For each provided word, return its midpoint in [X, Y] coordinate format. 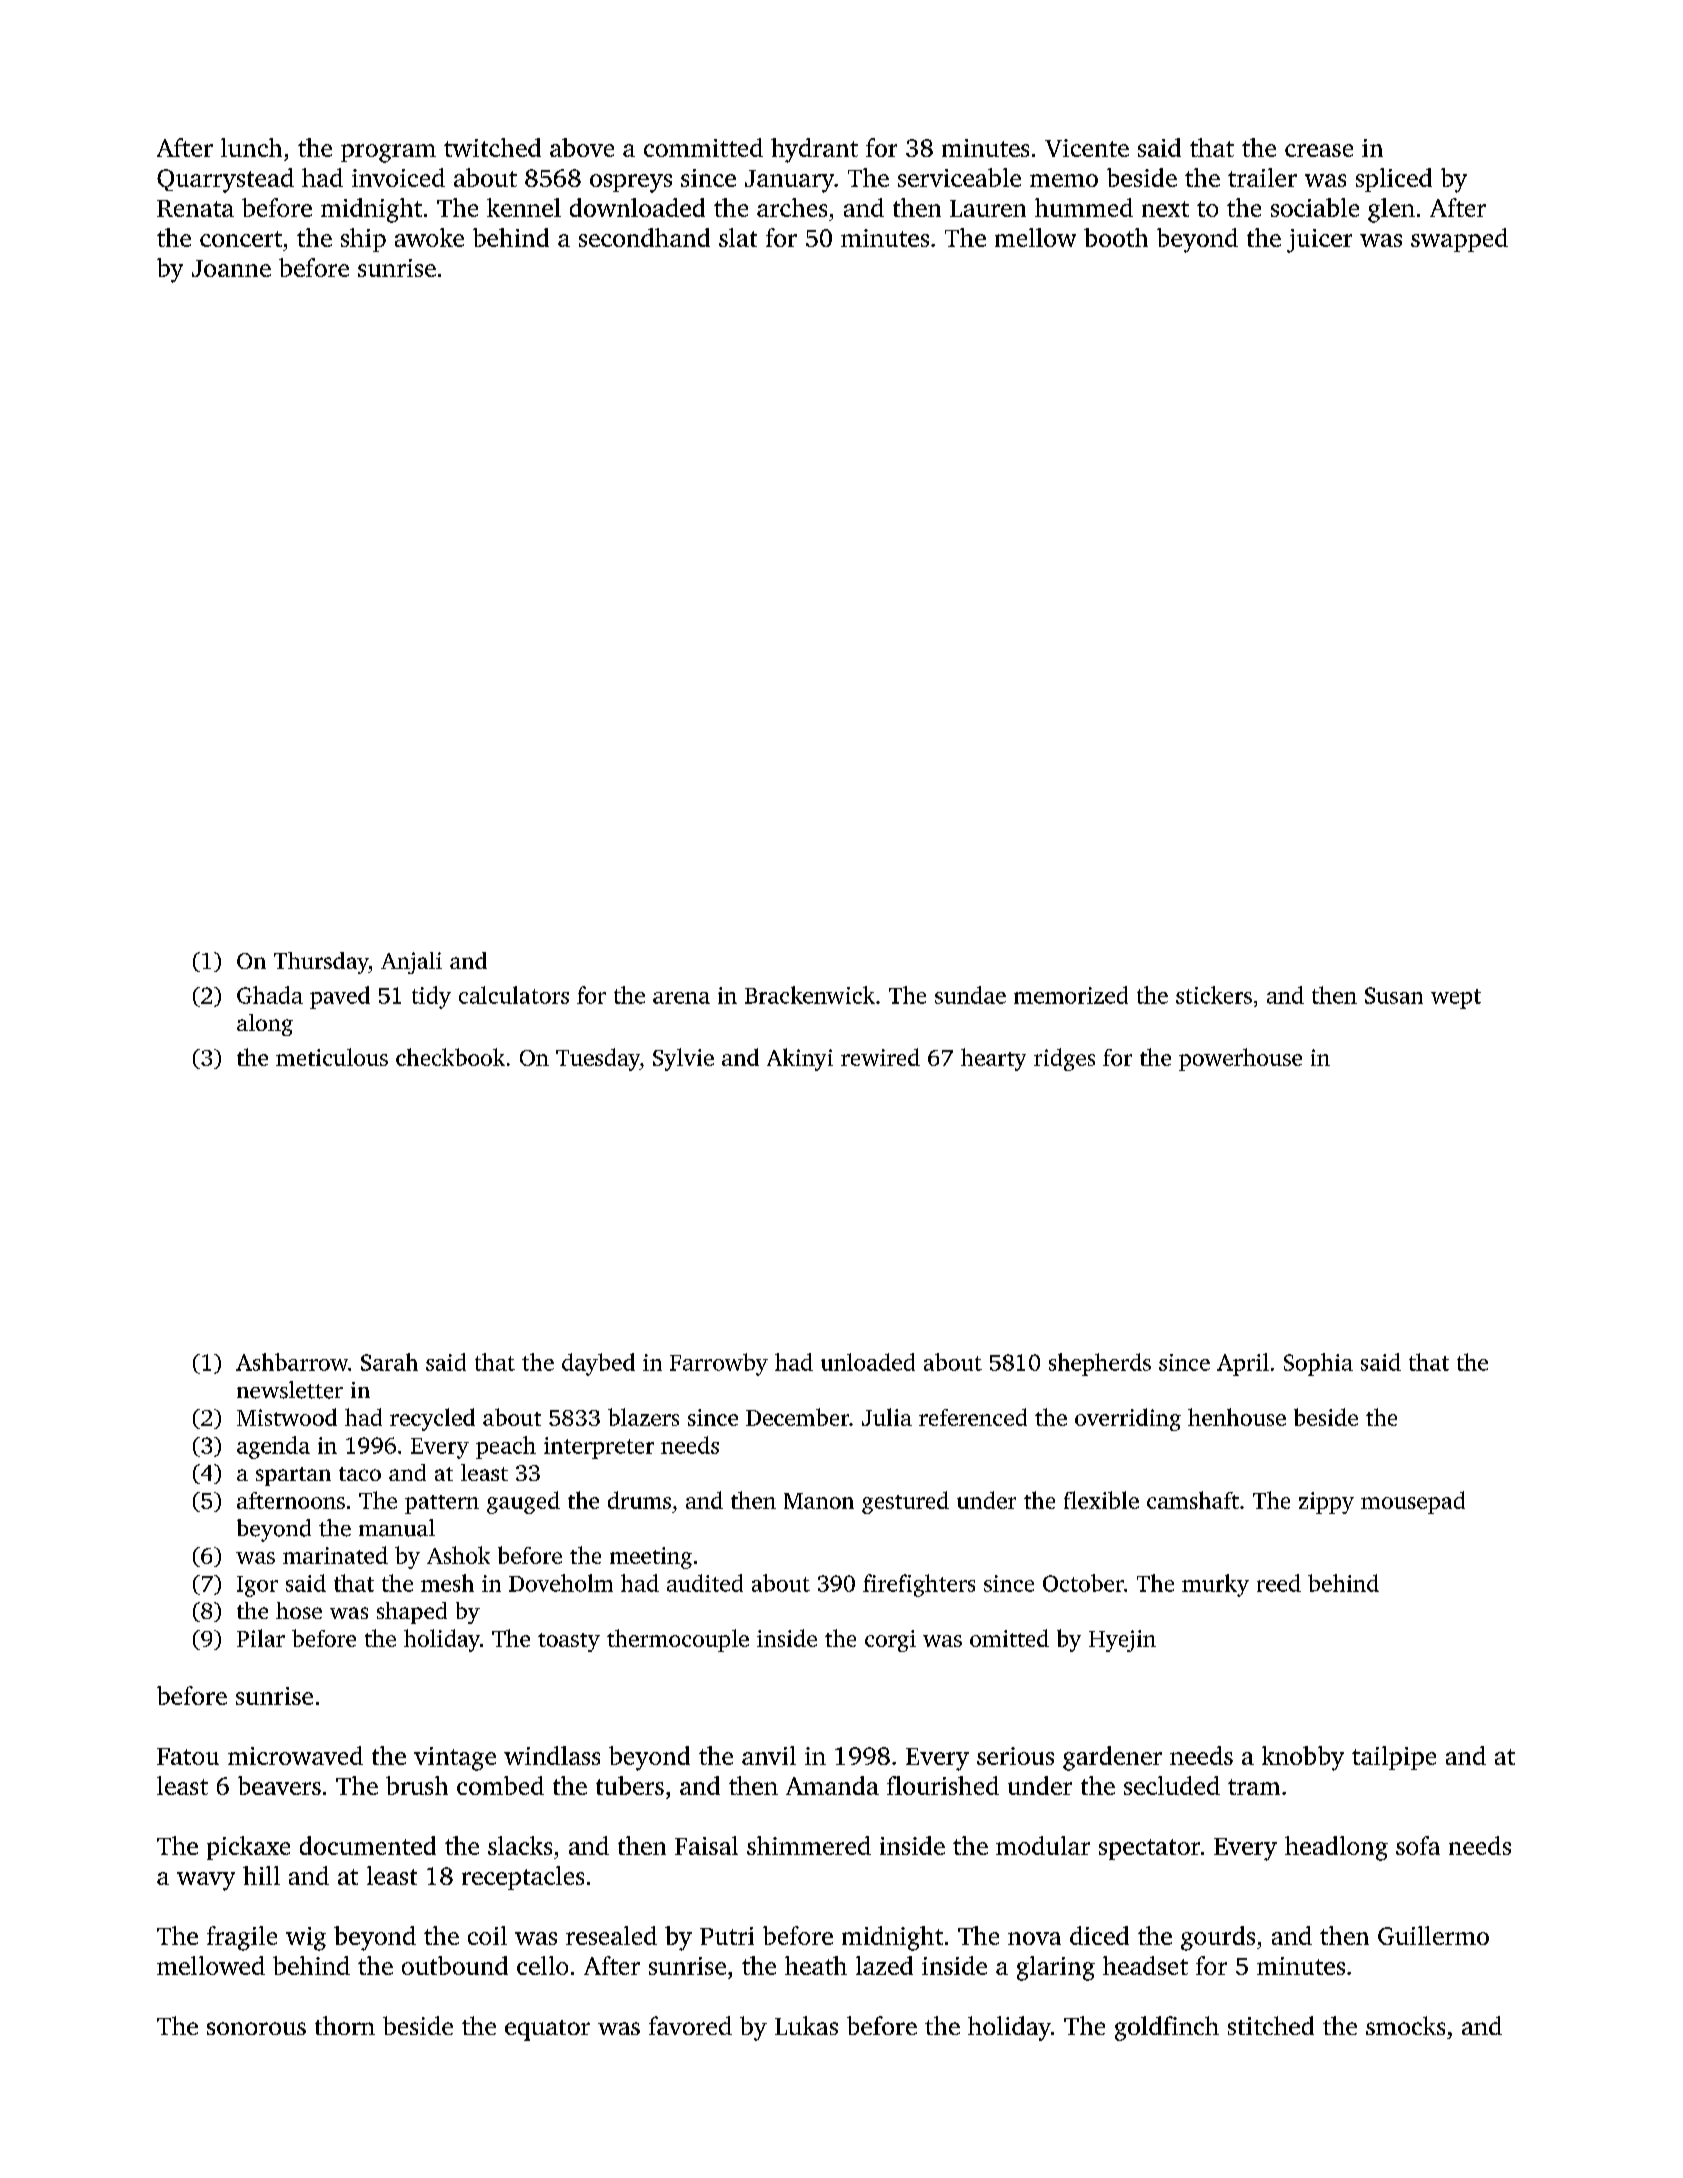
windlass [552, 1755]
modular [1043, 1845]
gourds [1218, 1938]
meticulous [332, 1057]
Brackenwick [810, 995]
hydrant [814, 150]
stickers [1214, 995]
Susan [1394, 995]
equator [547, 2030]
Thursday [321, 963]
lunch [251, 147]
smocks [1405, 2025]
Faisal [706, 1845]
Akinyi [800, 1059]
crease [1319, 150]
